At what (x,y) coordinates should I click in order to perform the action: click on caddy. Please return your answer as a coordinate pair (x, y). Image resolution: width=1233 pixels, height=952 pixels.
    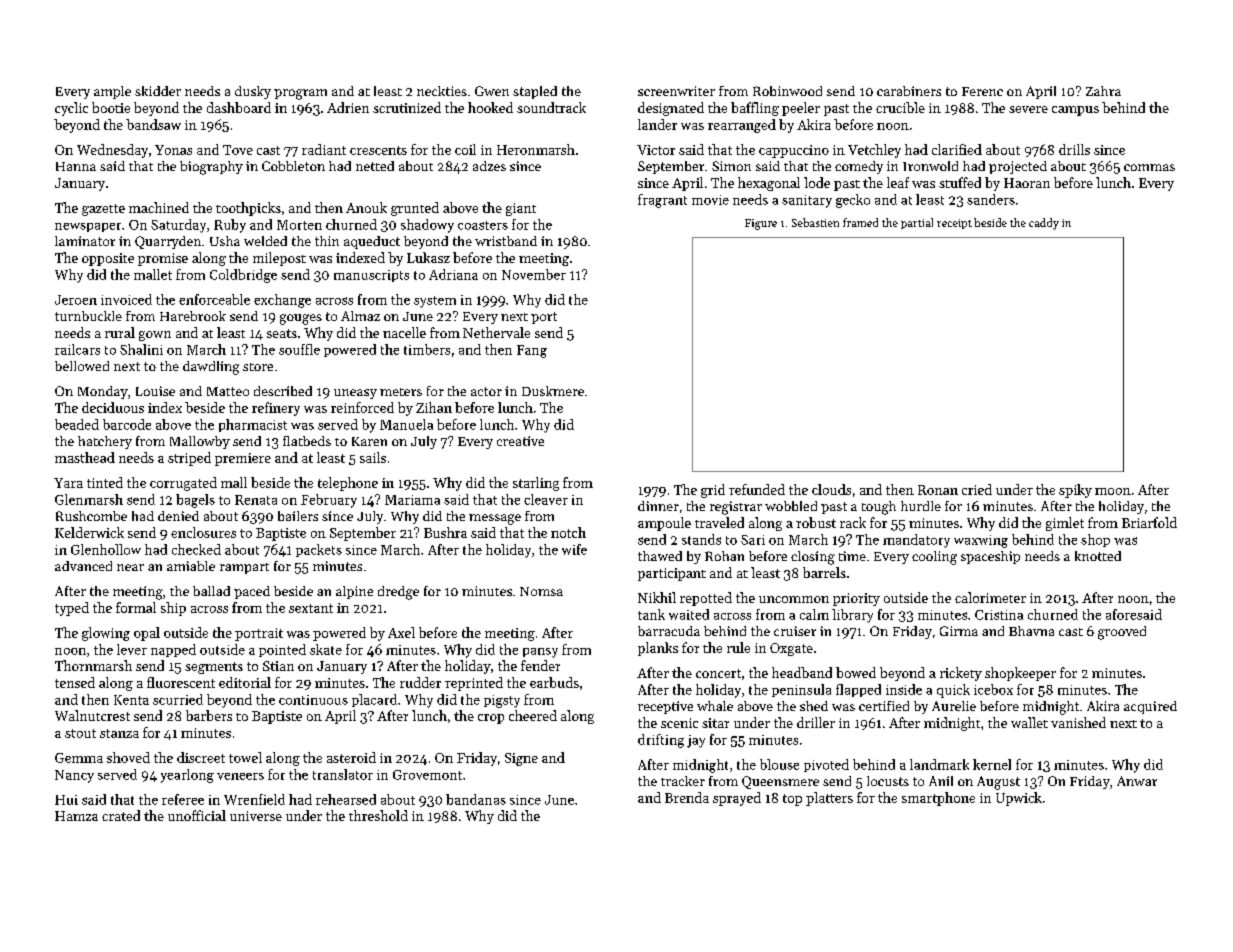
    Looking at the image, I should click on (1044, 224).
